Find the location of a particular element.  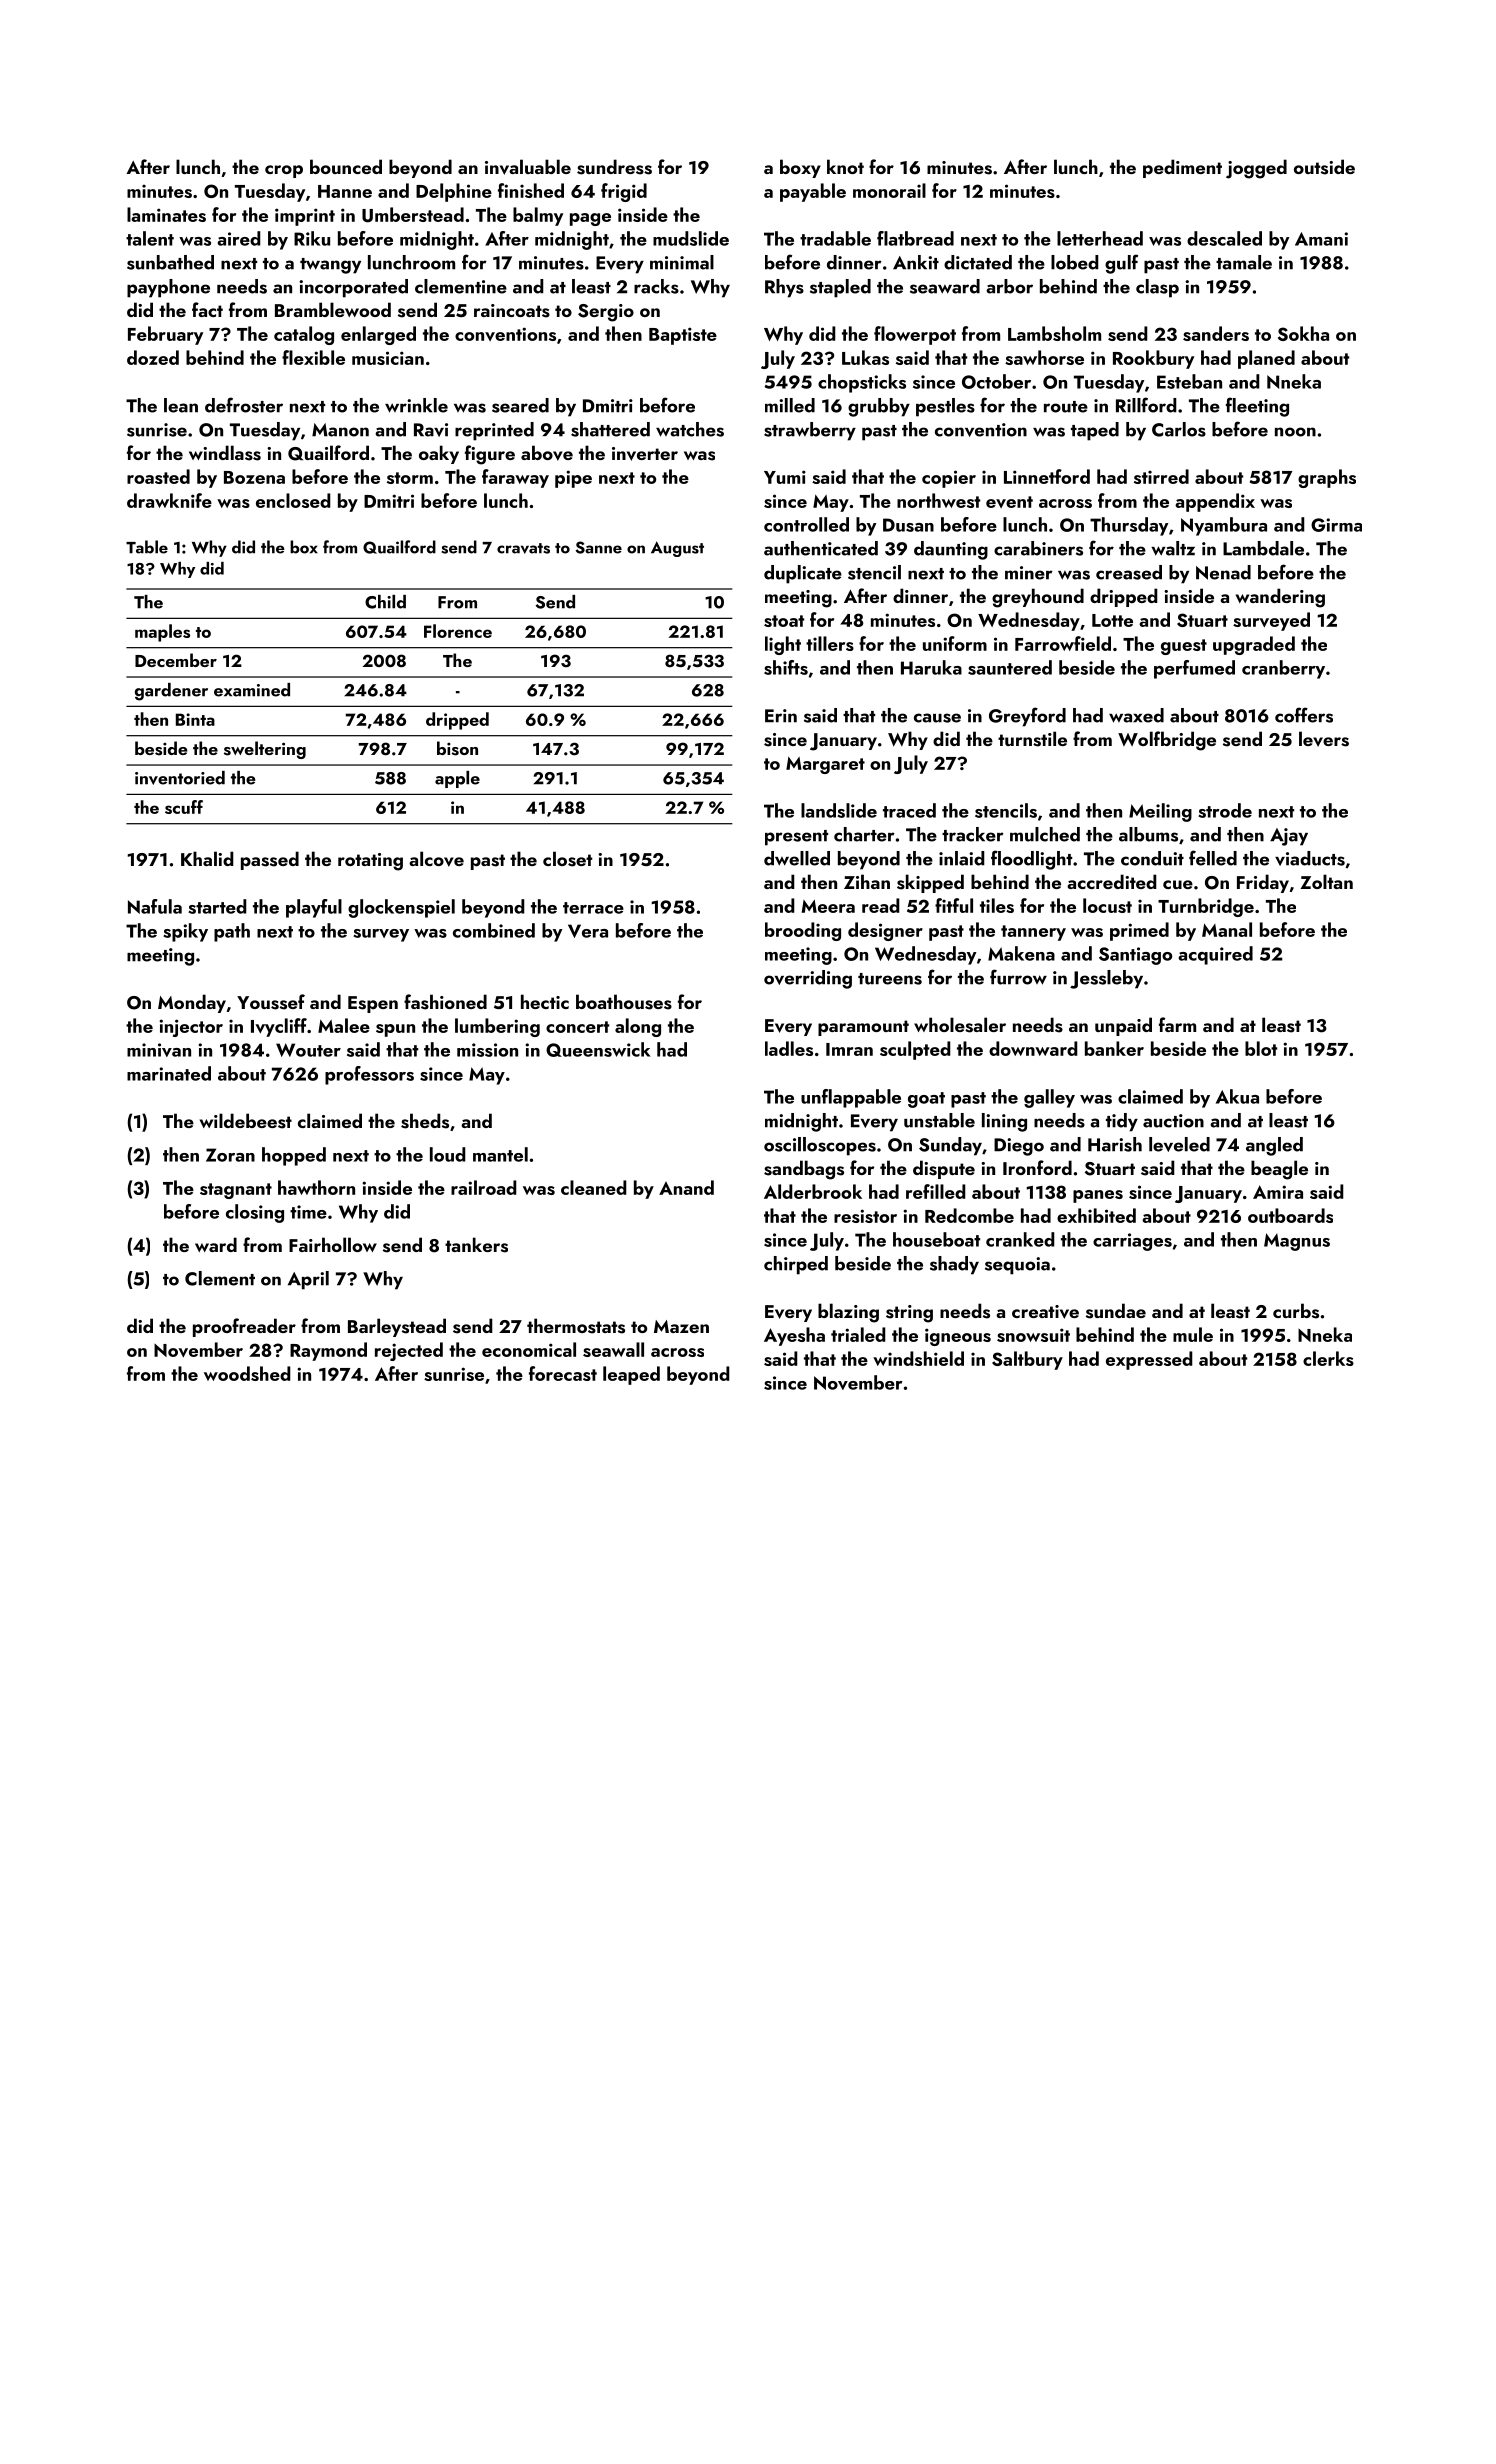

brooding is located at coordinates (803, 931).
